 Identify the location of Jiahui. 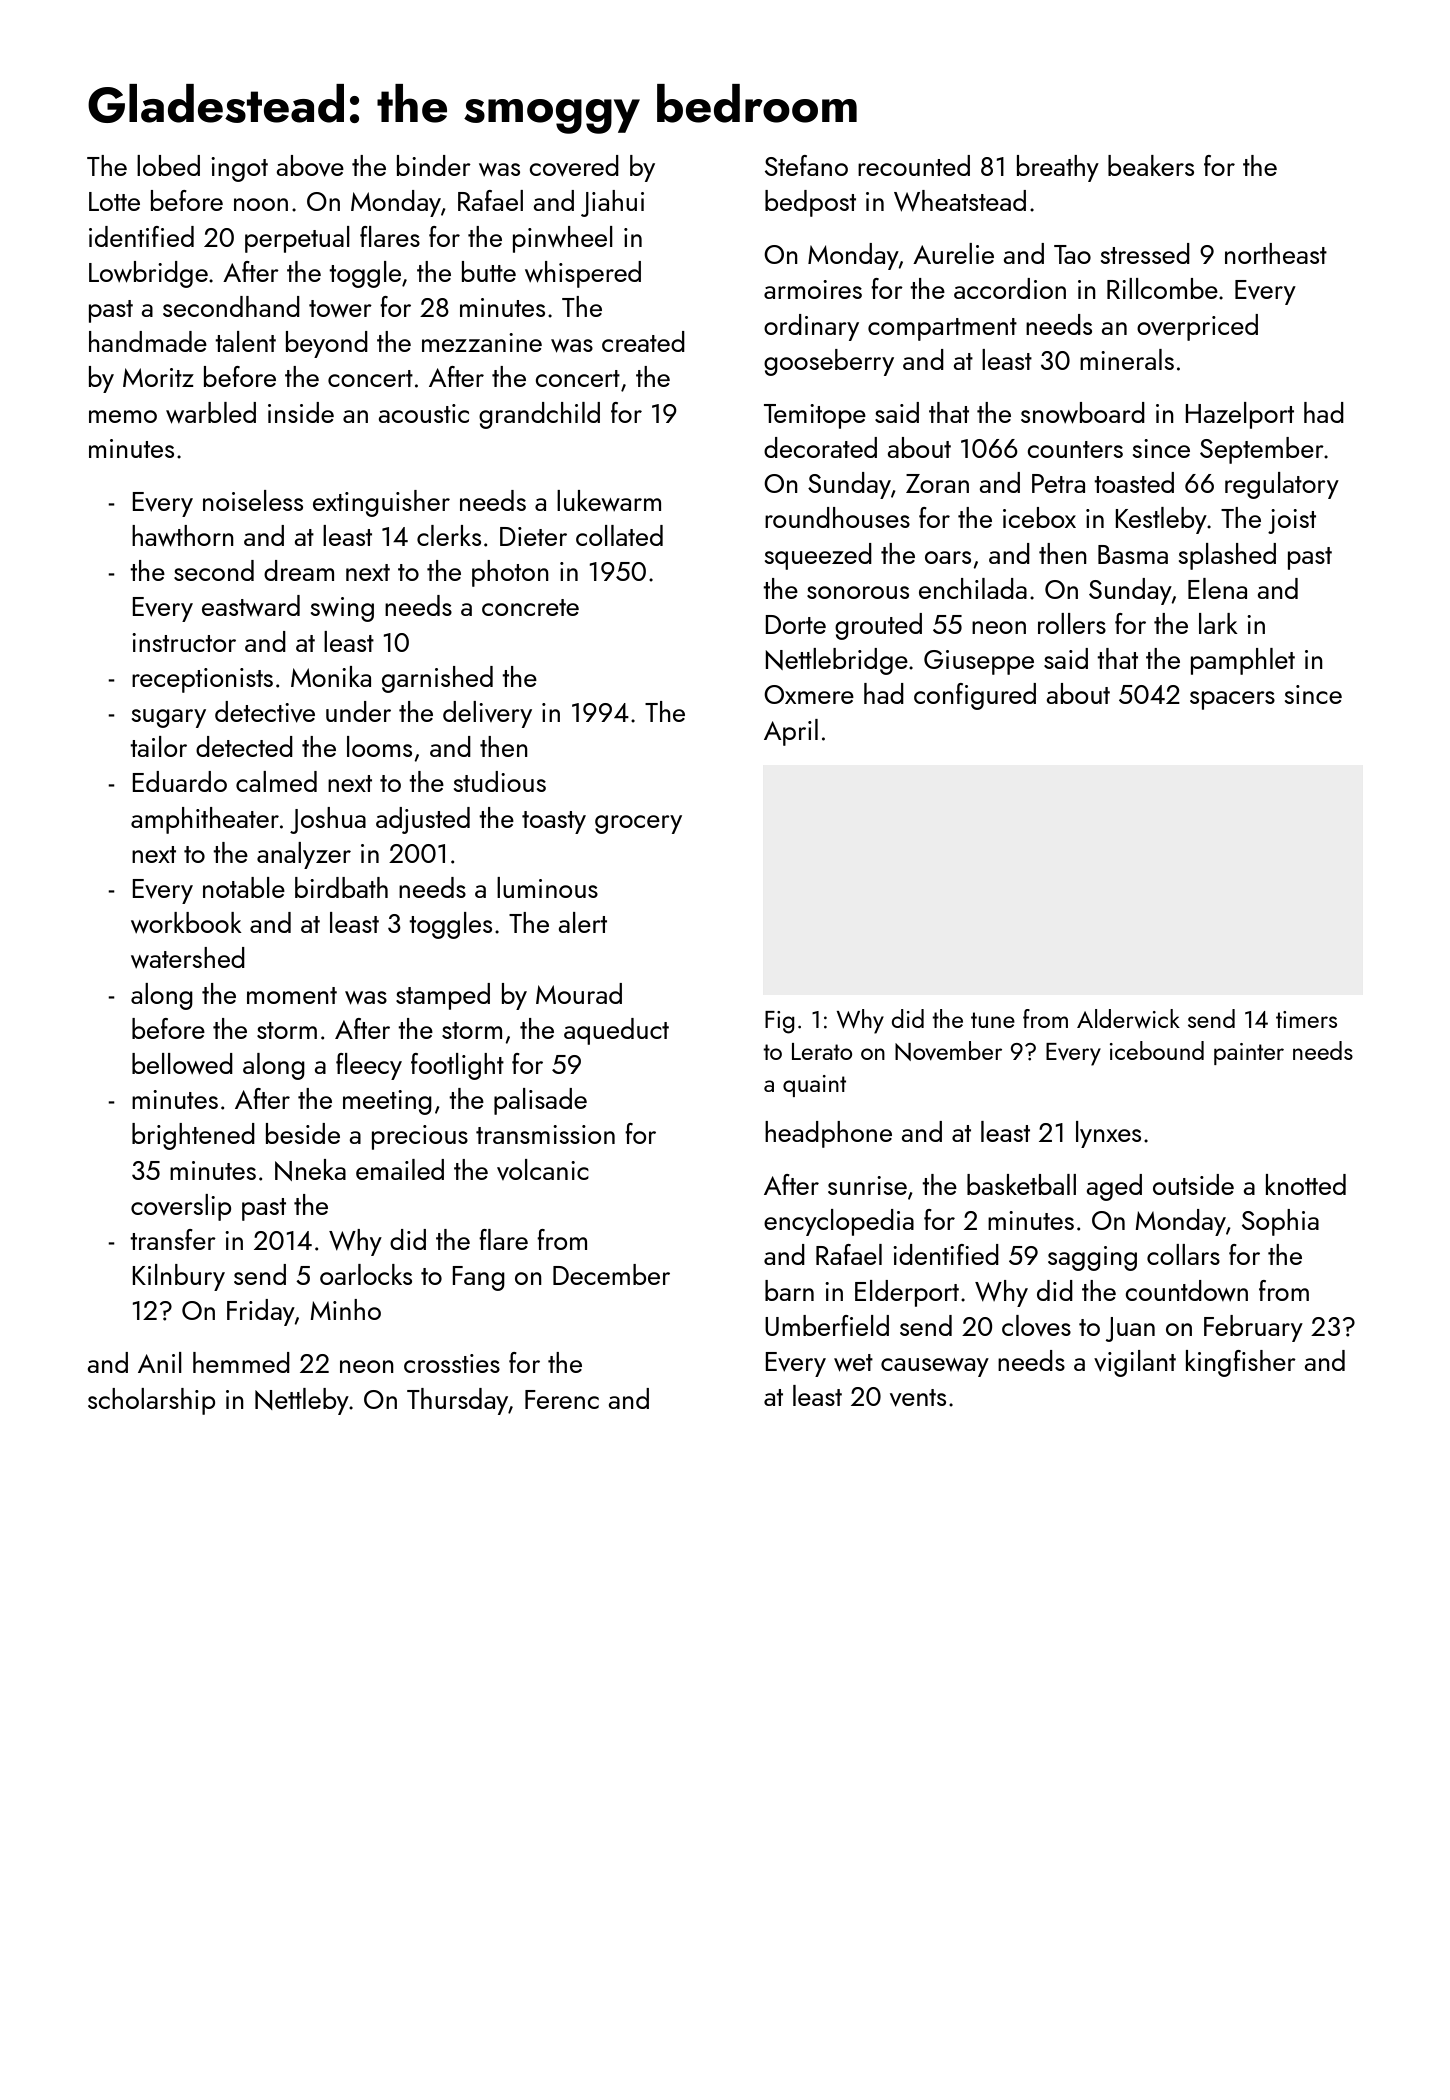
(612, 203).
